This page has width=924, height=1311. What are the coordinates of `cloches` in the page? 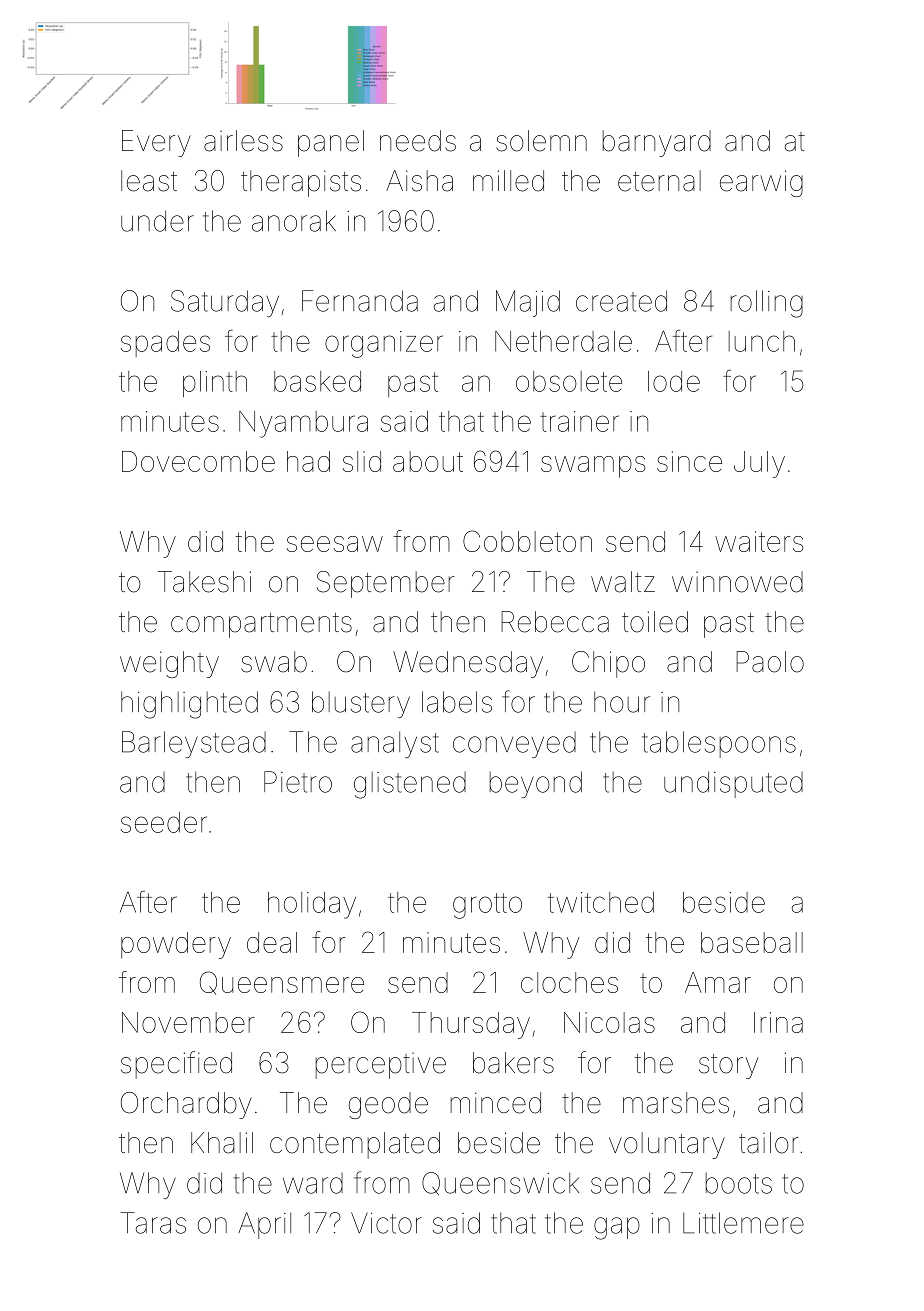 It's located at (569, 982).
